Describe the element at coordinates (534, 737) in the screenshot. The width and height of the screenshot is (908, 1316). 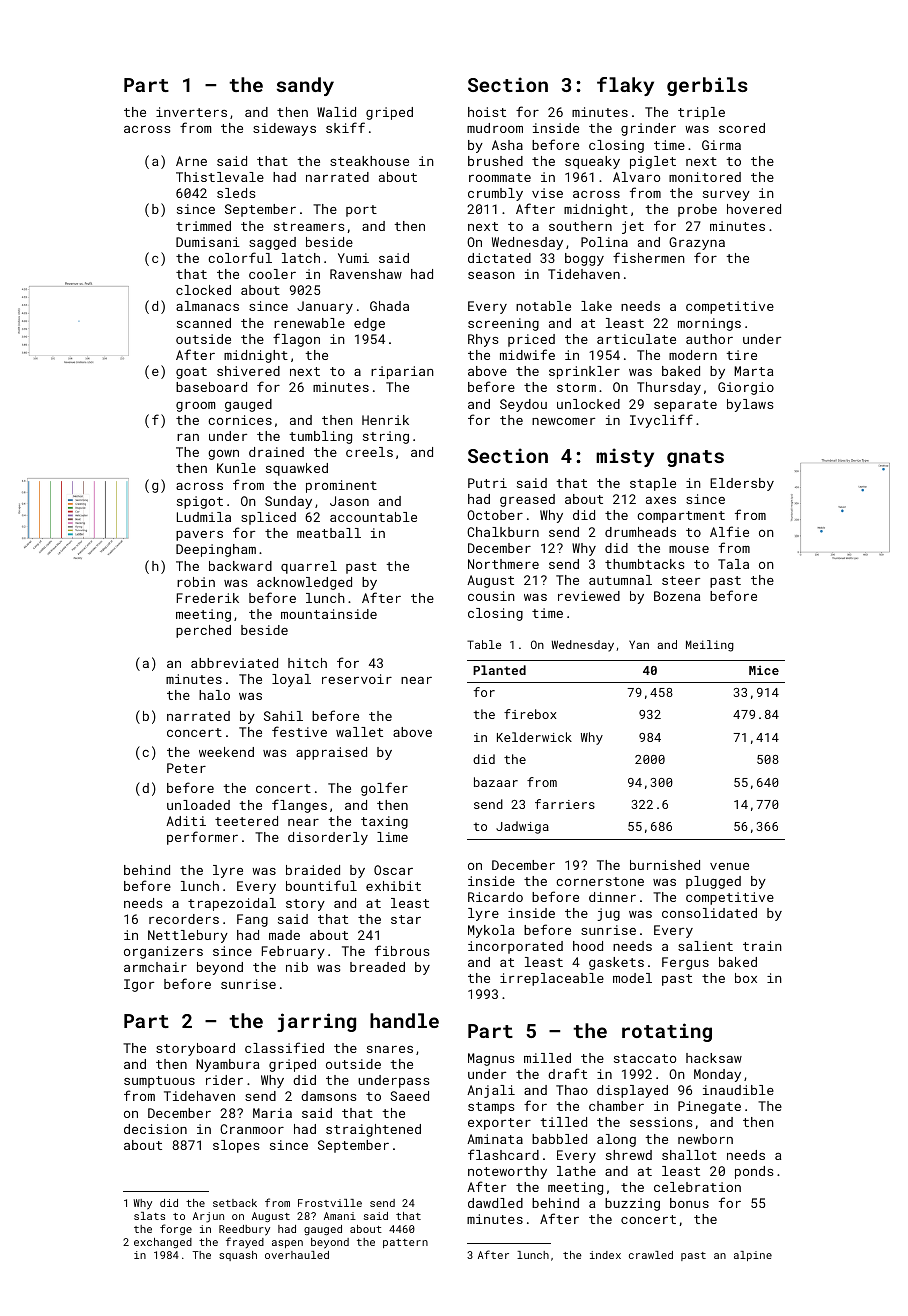
I see `Kelderwick` at that location.
